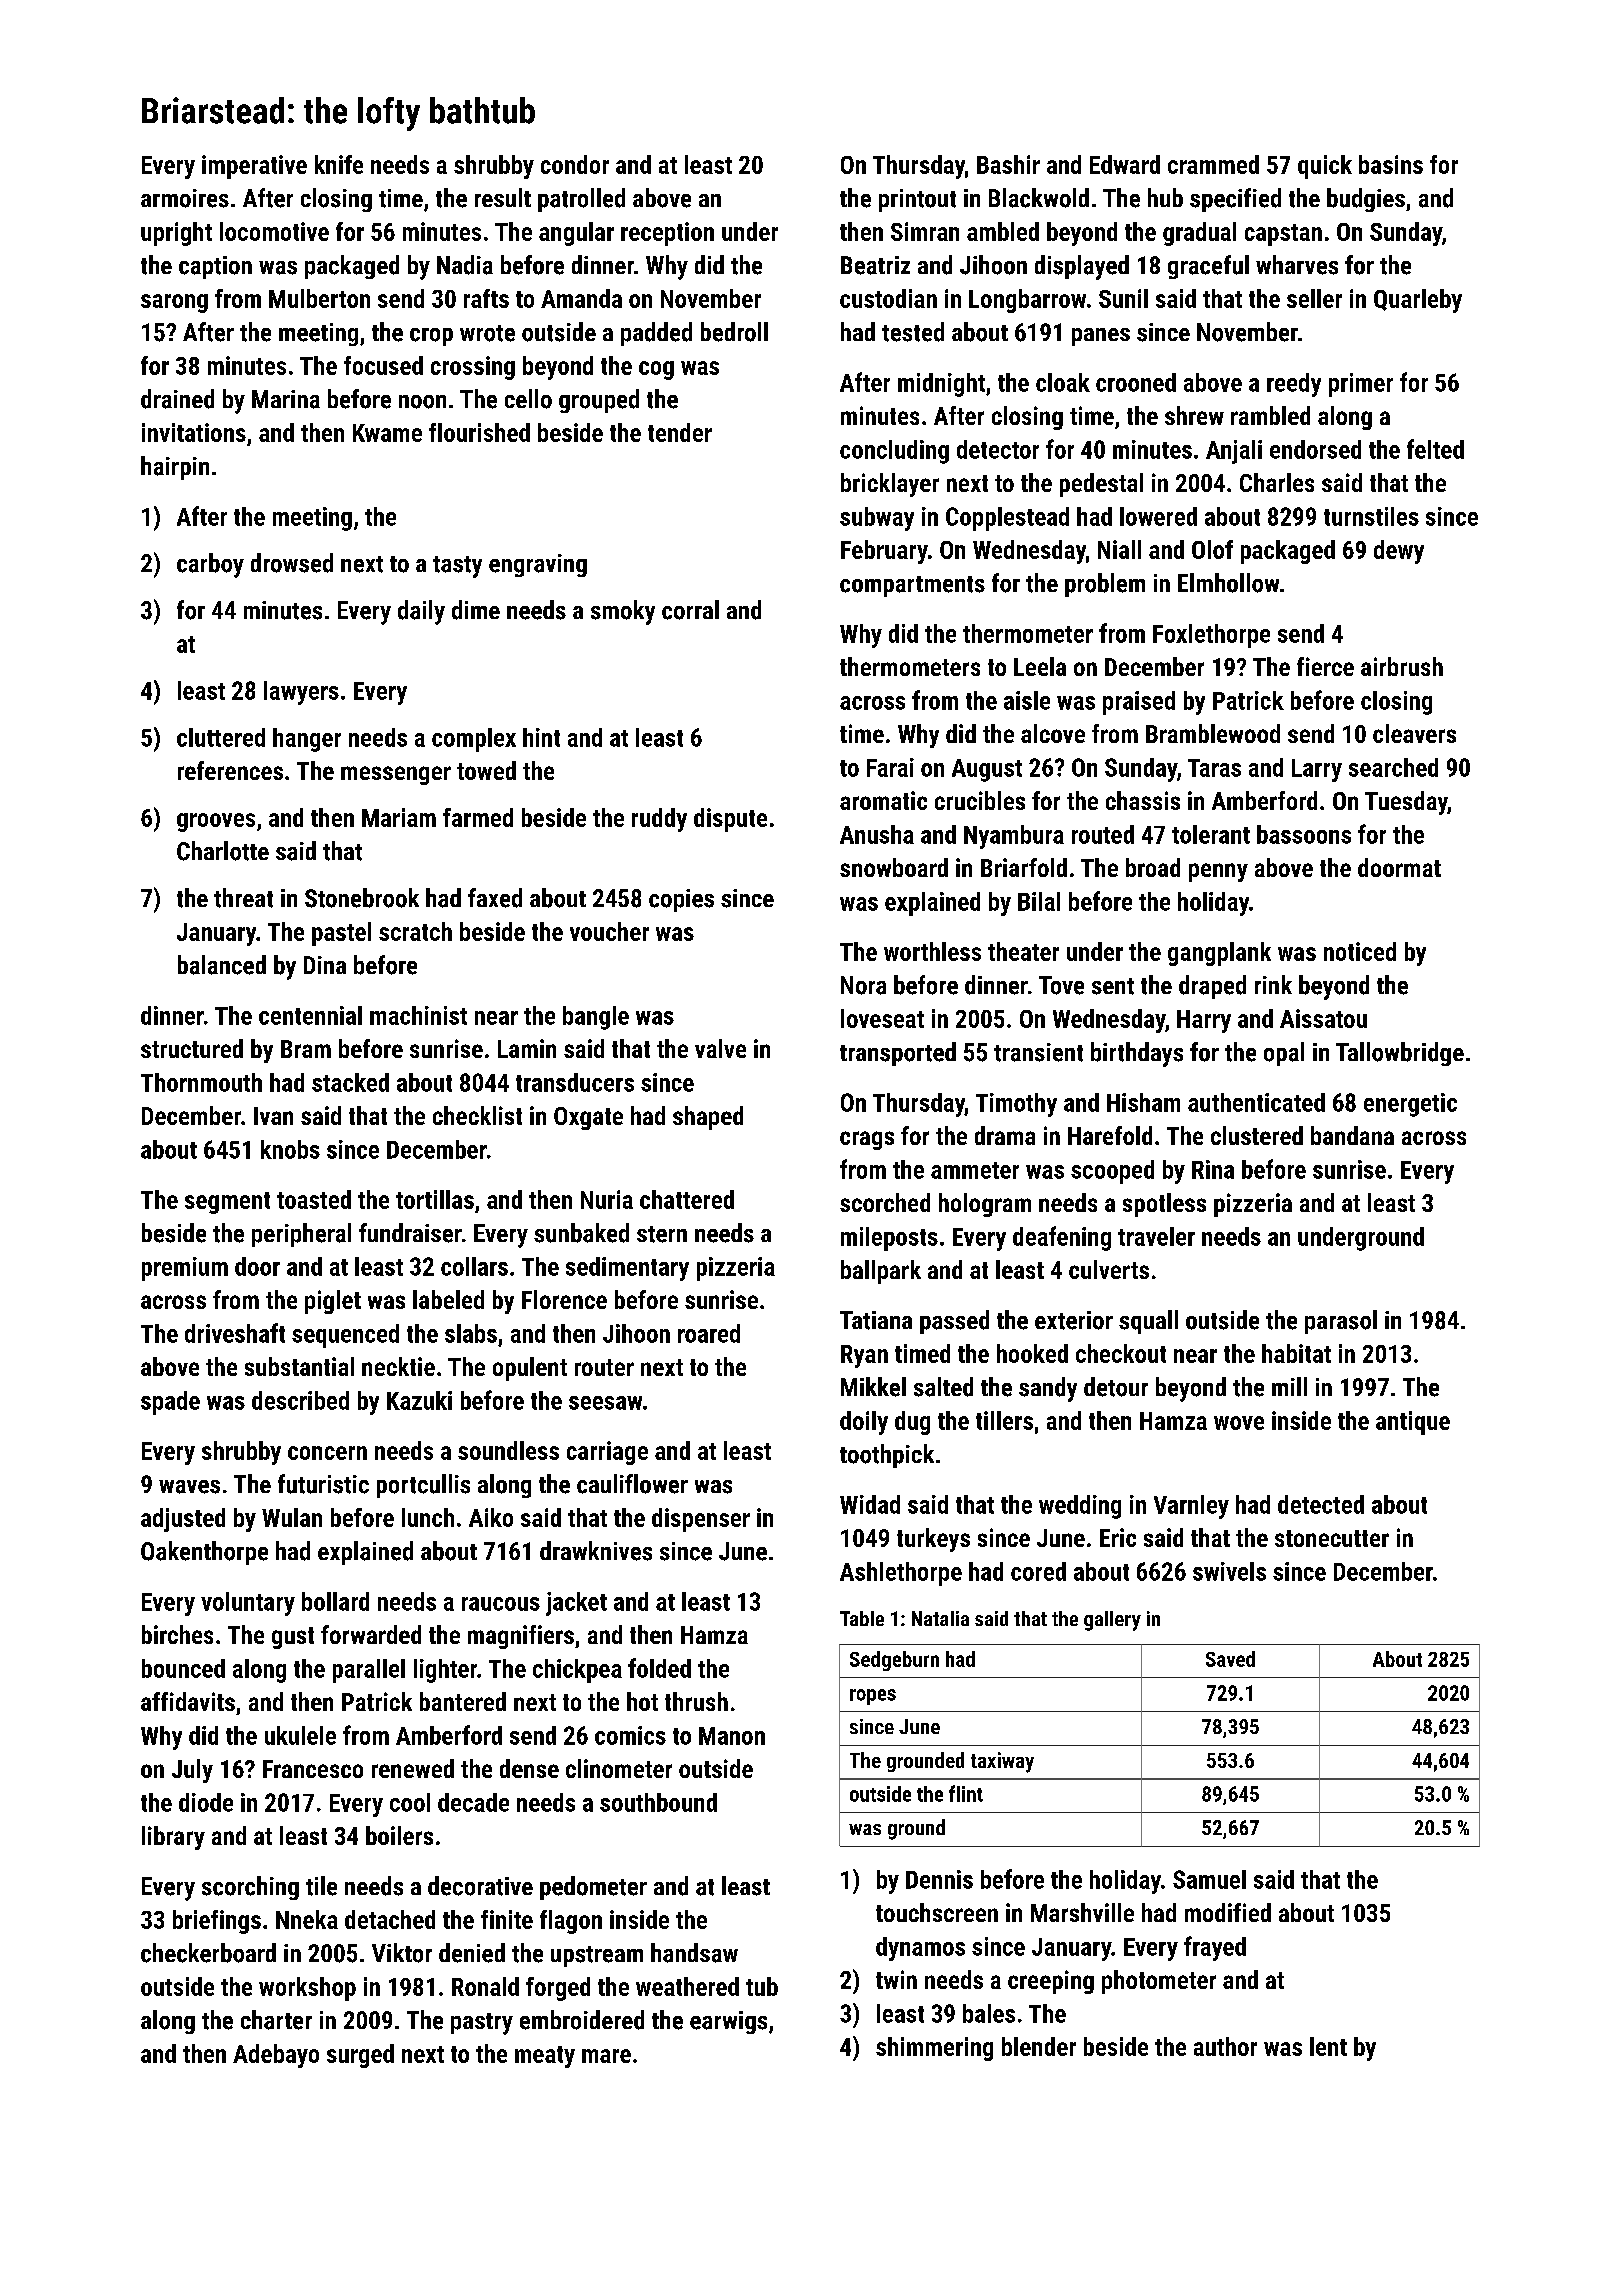 This page has width=1620, height=2292. Describe the element at coordinates (276, 2056) in the page. I see `Adebayo` at that location.
